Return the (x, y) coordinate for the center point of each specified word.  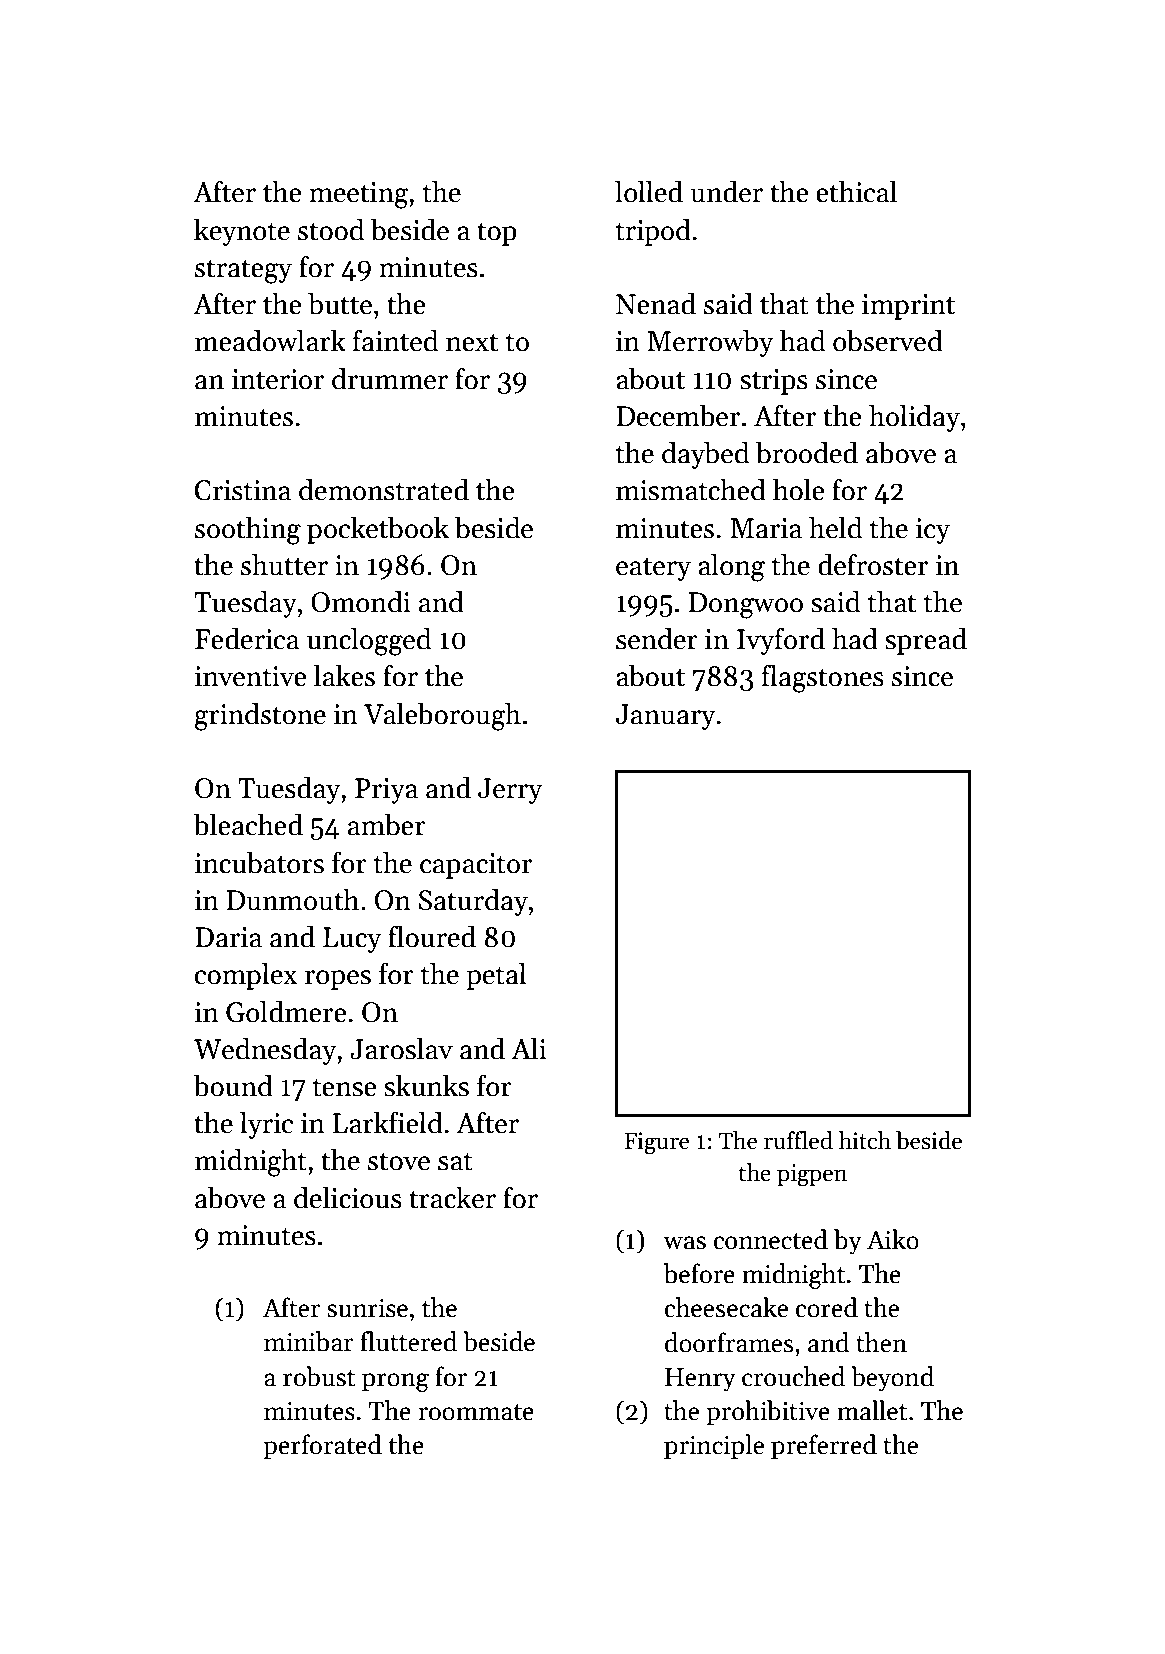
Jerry (510, 791)
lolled (649, 191)
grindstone (260, 716)
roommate (476, 1412)
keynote (242, 232)
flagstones (823, 678)
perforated (322, 1446)
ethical (856, 191)
